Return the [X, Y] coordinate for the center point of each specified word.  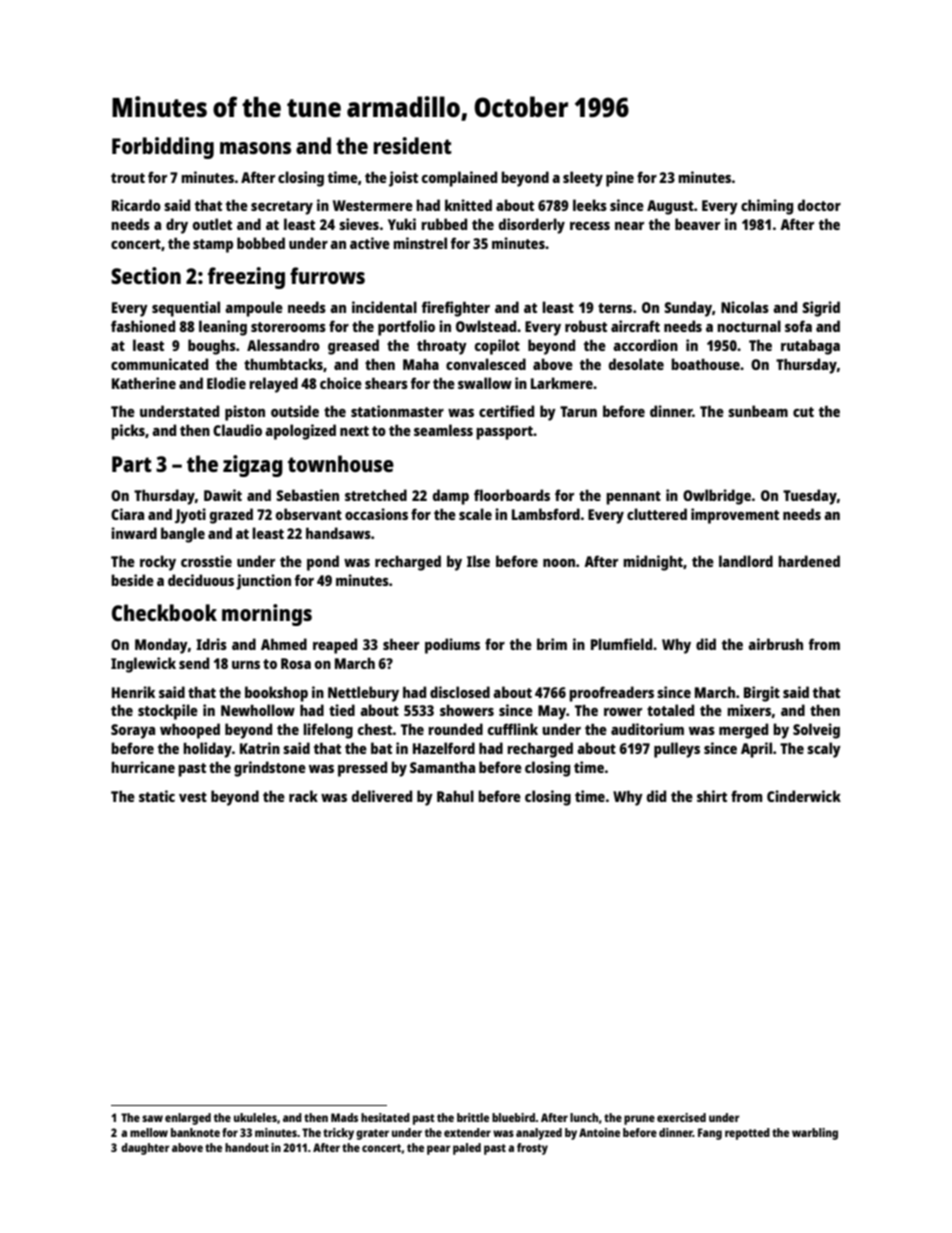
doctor [819, 205]
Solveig [816, 731]
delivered [382, 796]
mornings [267, 615]
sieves [359, 224]
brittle [473, 1117]
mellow [149, 1132]
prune [639, 1120]
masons [255, 148]
